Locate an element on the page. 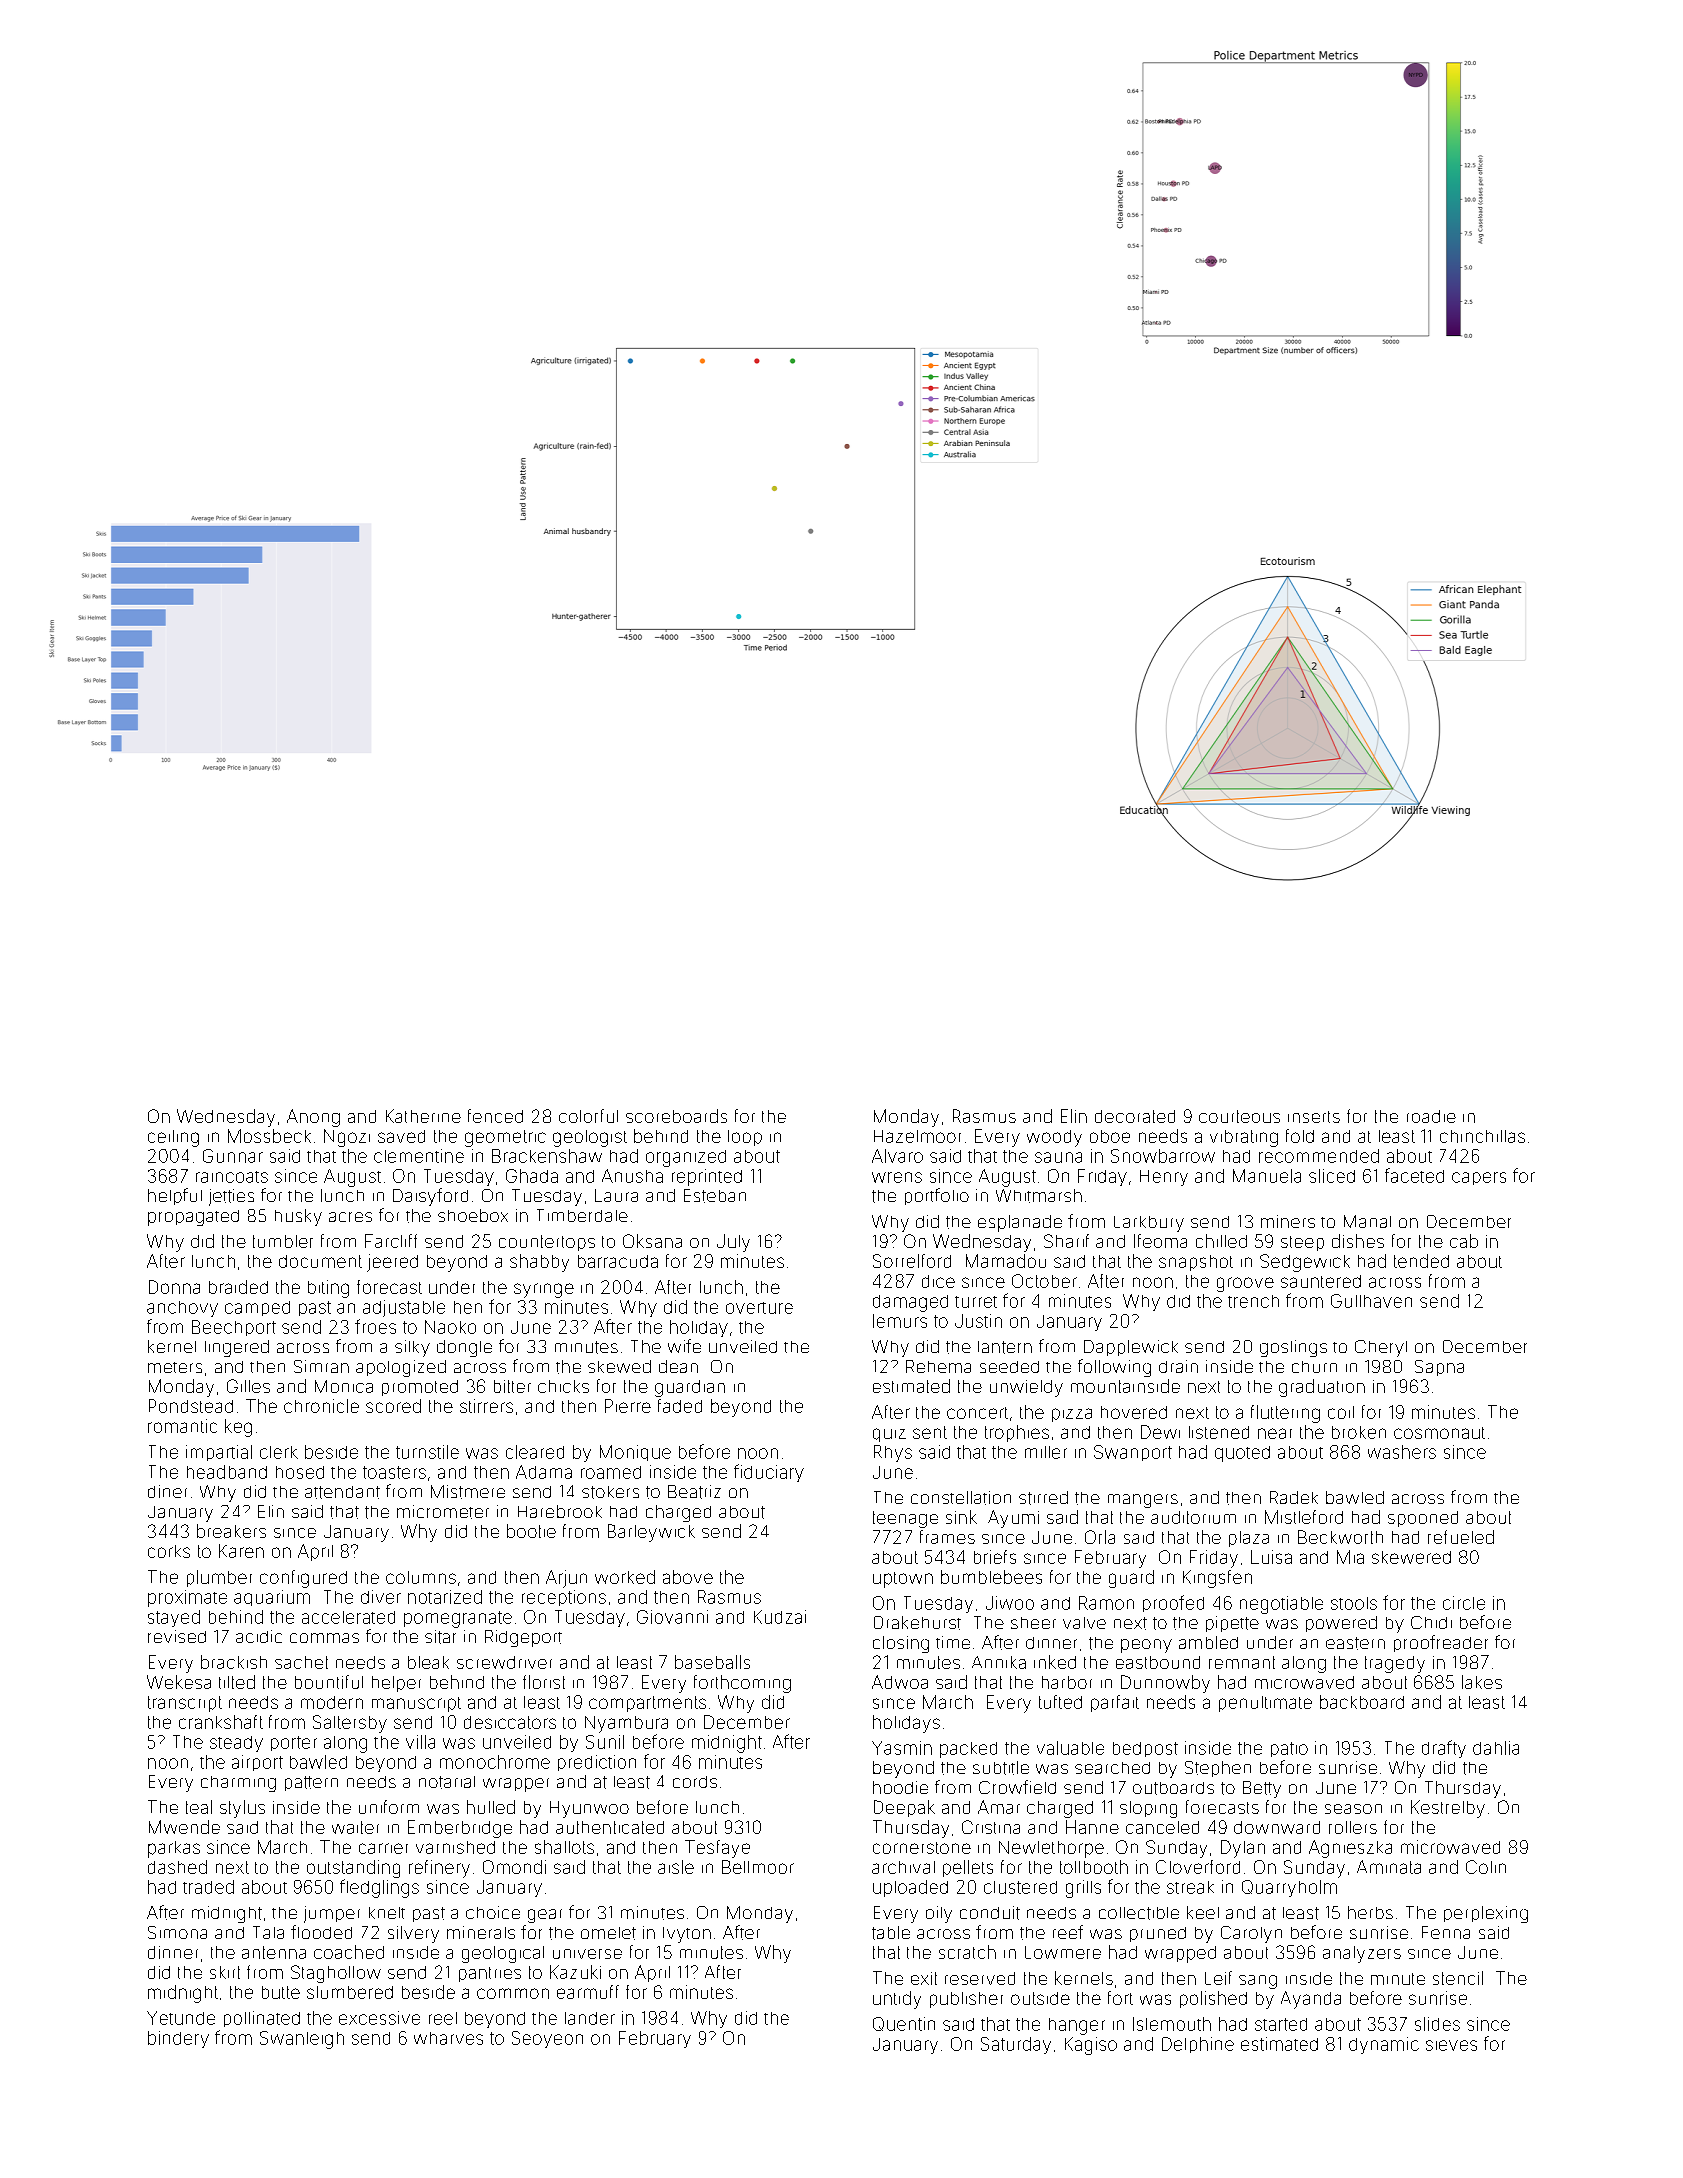 This page has height=2178, width=1683. flooded is located at coordinates (321, 1932).
